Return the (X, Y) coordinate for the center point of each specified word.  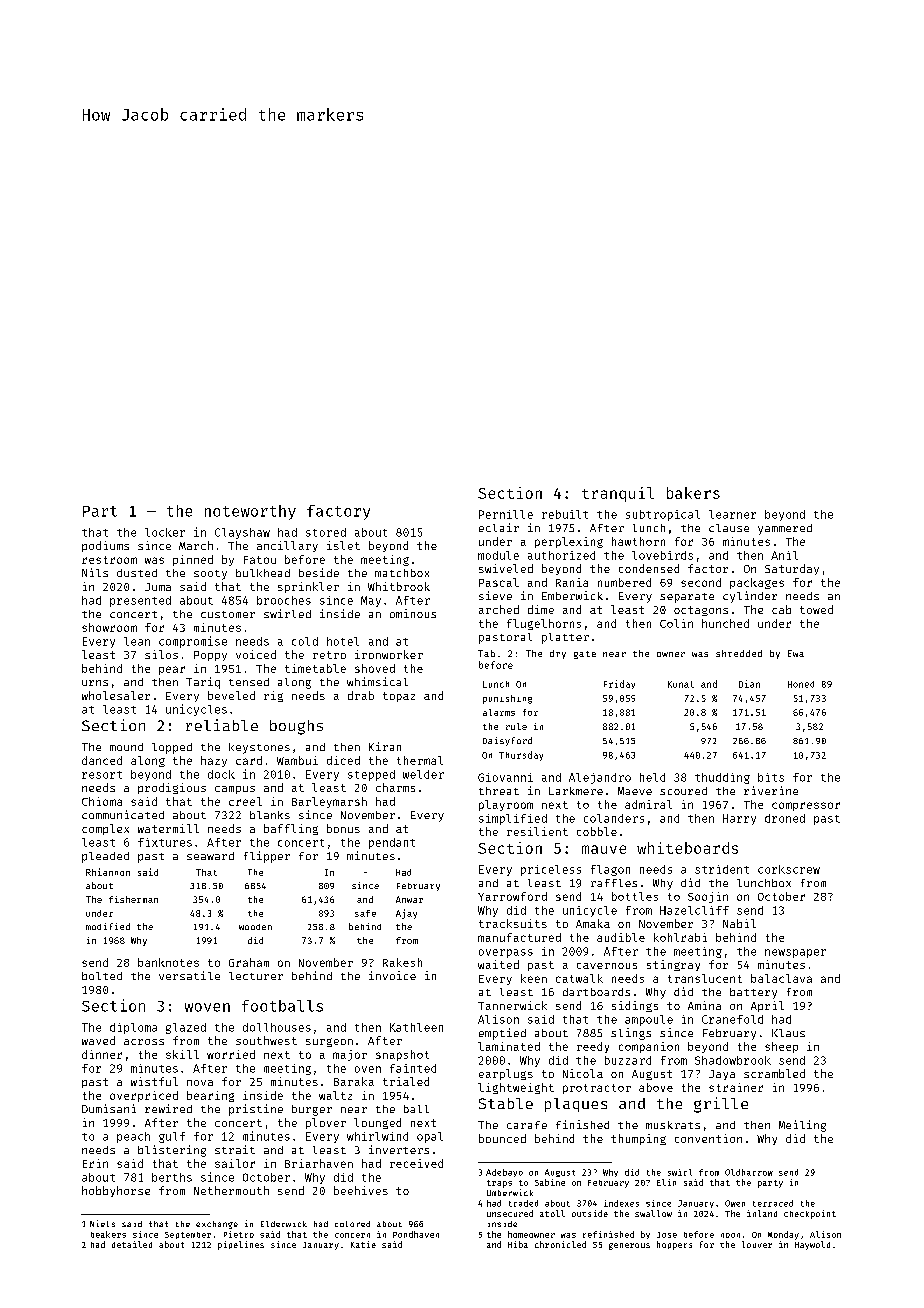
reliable (222, 725)
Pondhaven (416, 1234)
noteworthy (250, 512)
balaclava (781, 978)
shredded (739, 653)
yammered (785, 529)
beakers (108, 1234)
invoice (392, 975)
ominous (413, 613)
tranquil (618, 494)
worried (231, 1054)
